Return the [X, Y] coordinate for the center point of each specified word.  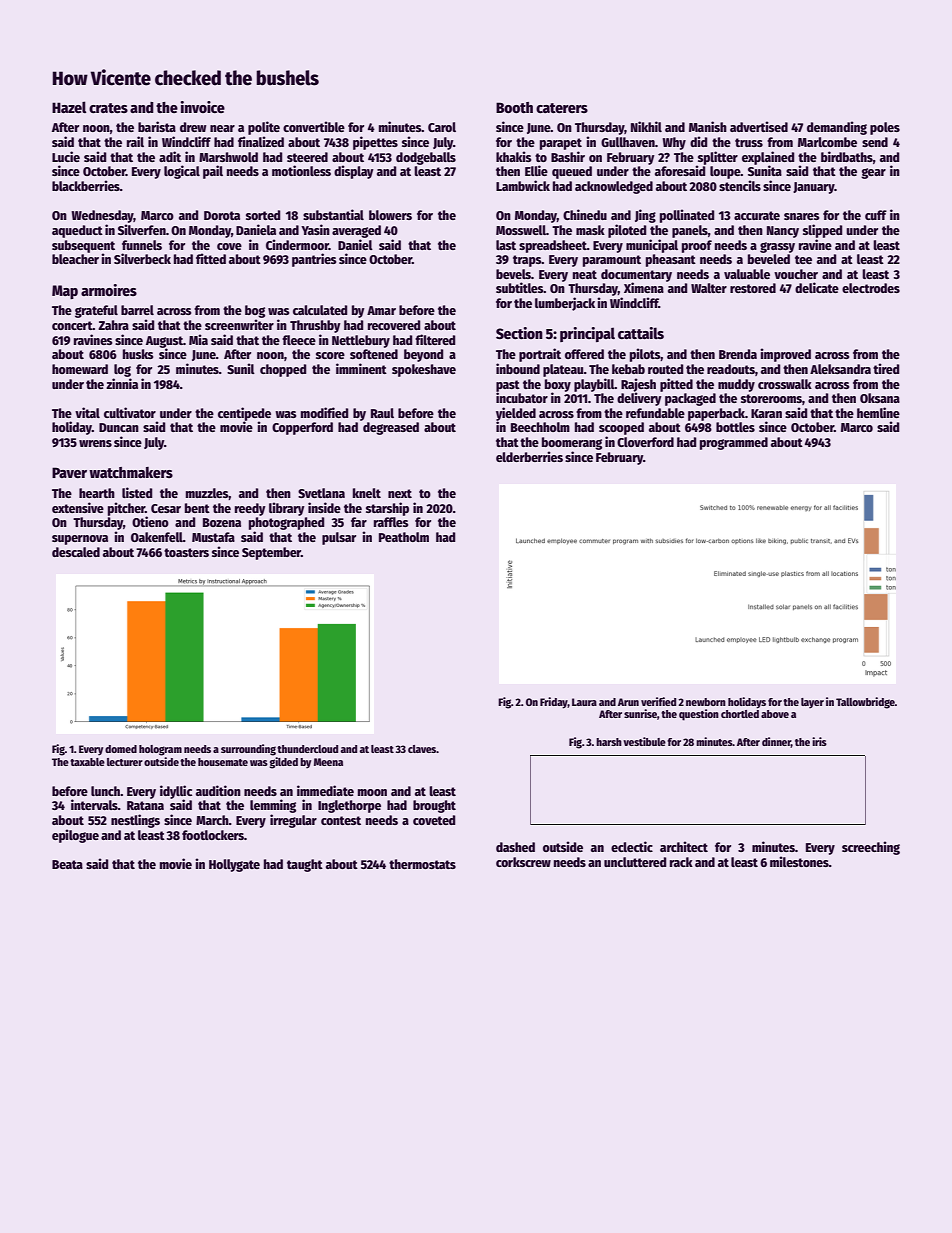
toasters [186, 552]
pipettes [375, 143]
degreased [391, 428]
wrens [95, 443]
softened [374, 354]
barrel [137, 310]
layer [812, 703]
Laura [584, 702]
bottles [735, 427]
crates [108, 108]
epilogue [75, 836]
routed [665, 369]
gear [873, 173]
